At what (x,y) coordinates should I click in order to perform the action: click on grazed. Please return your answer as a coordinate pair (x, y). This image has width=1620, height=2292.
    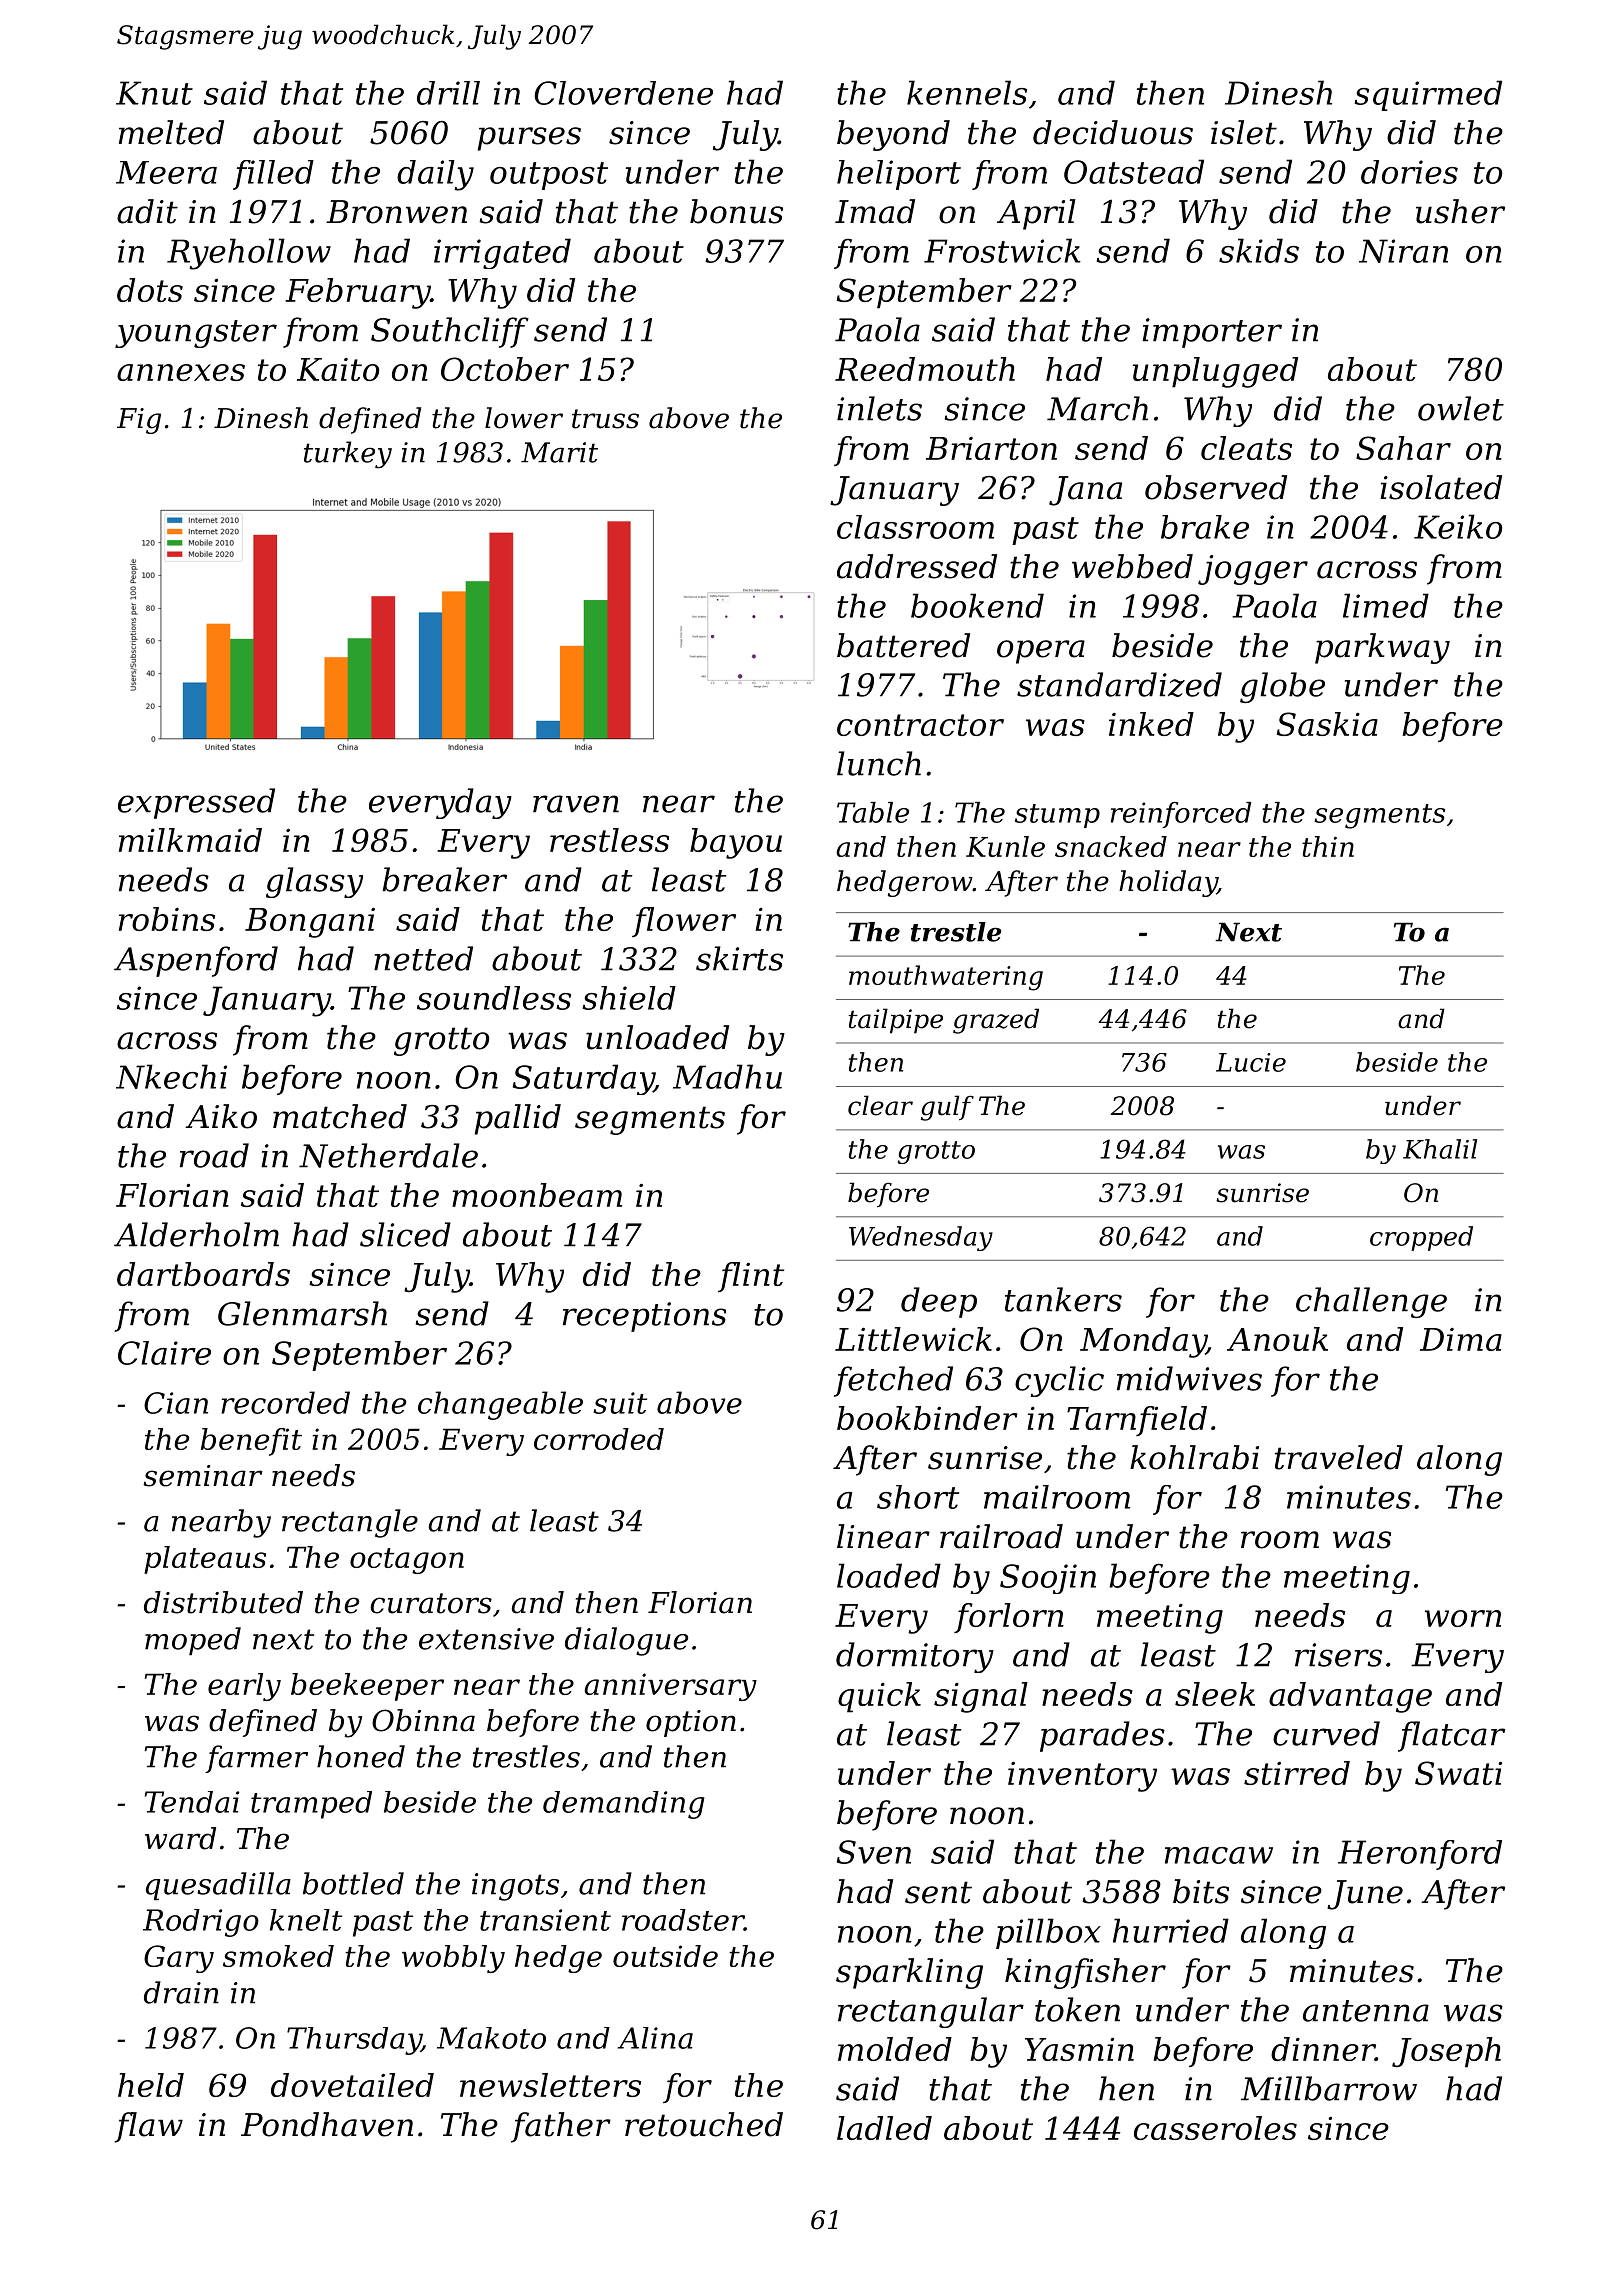
    Looking at the image, I should click on (996, 1021).
